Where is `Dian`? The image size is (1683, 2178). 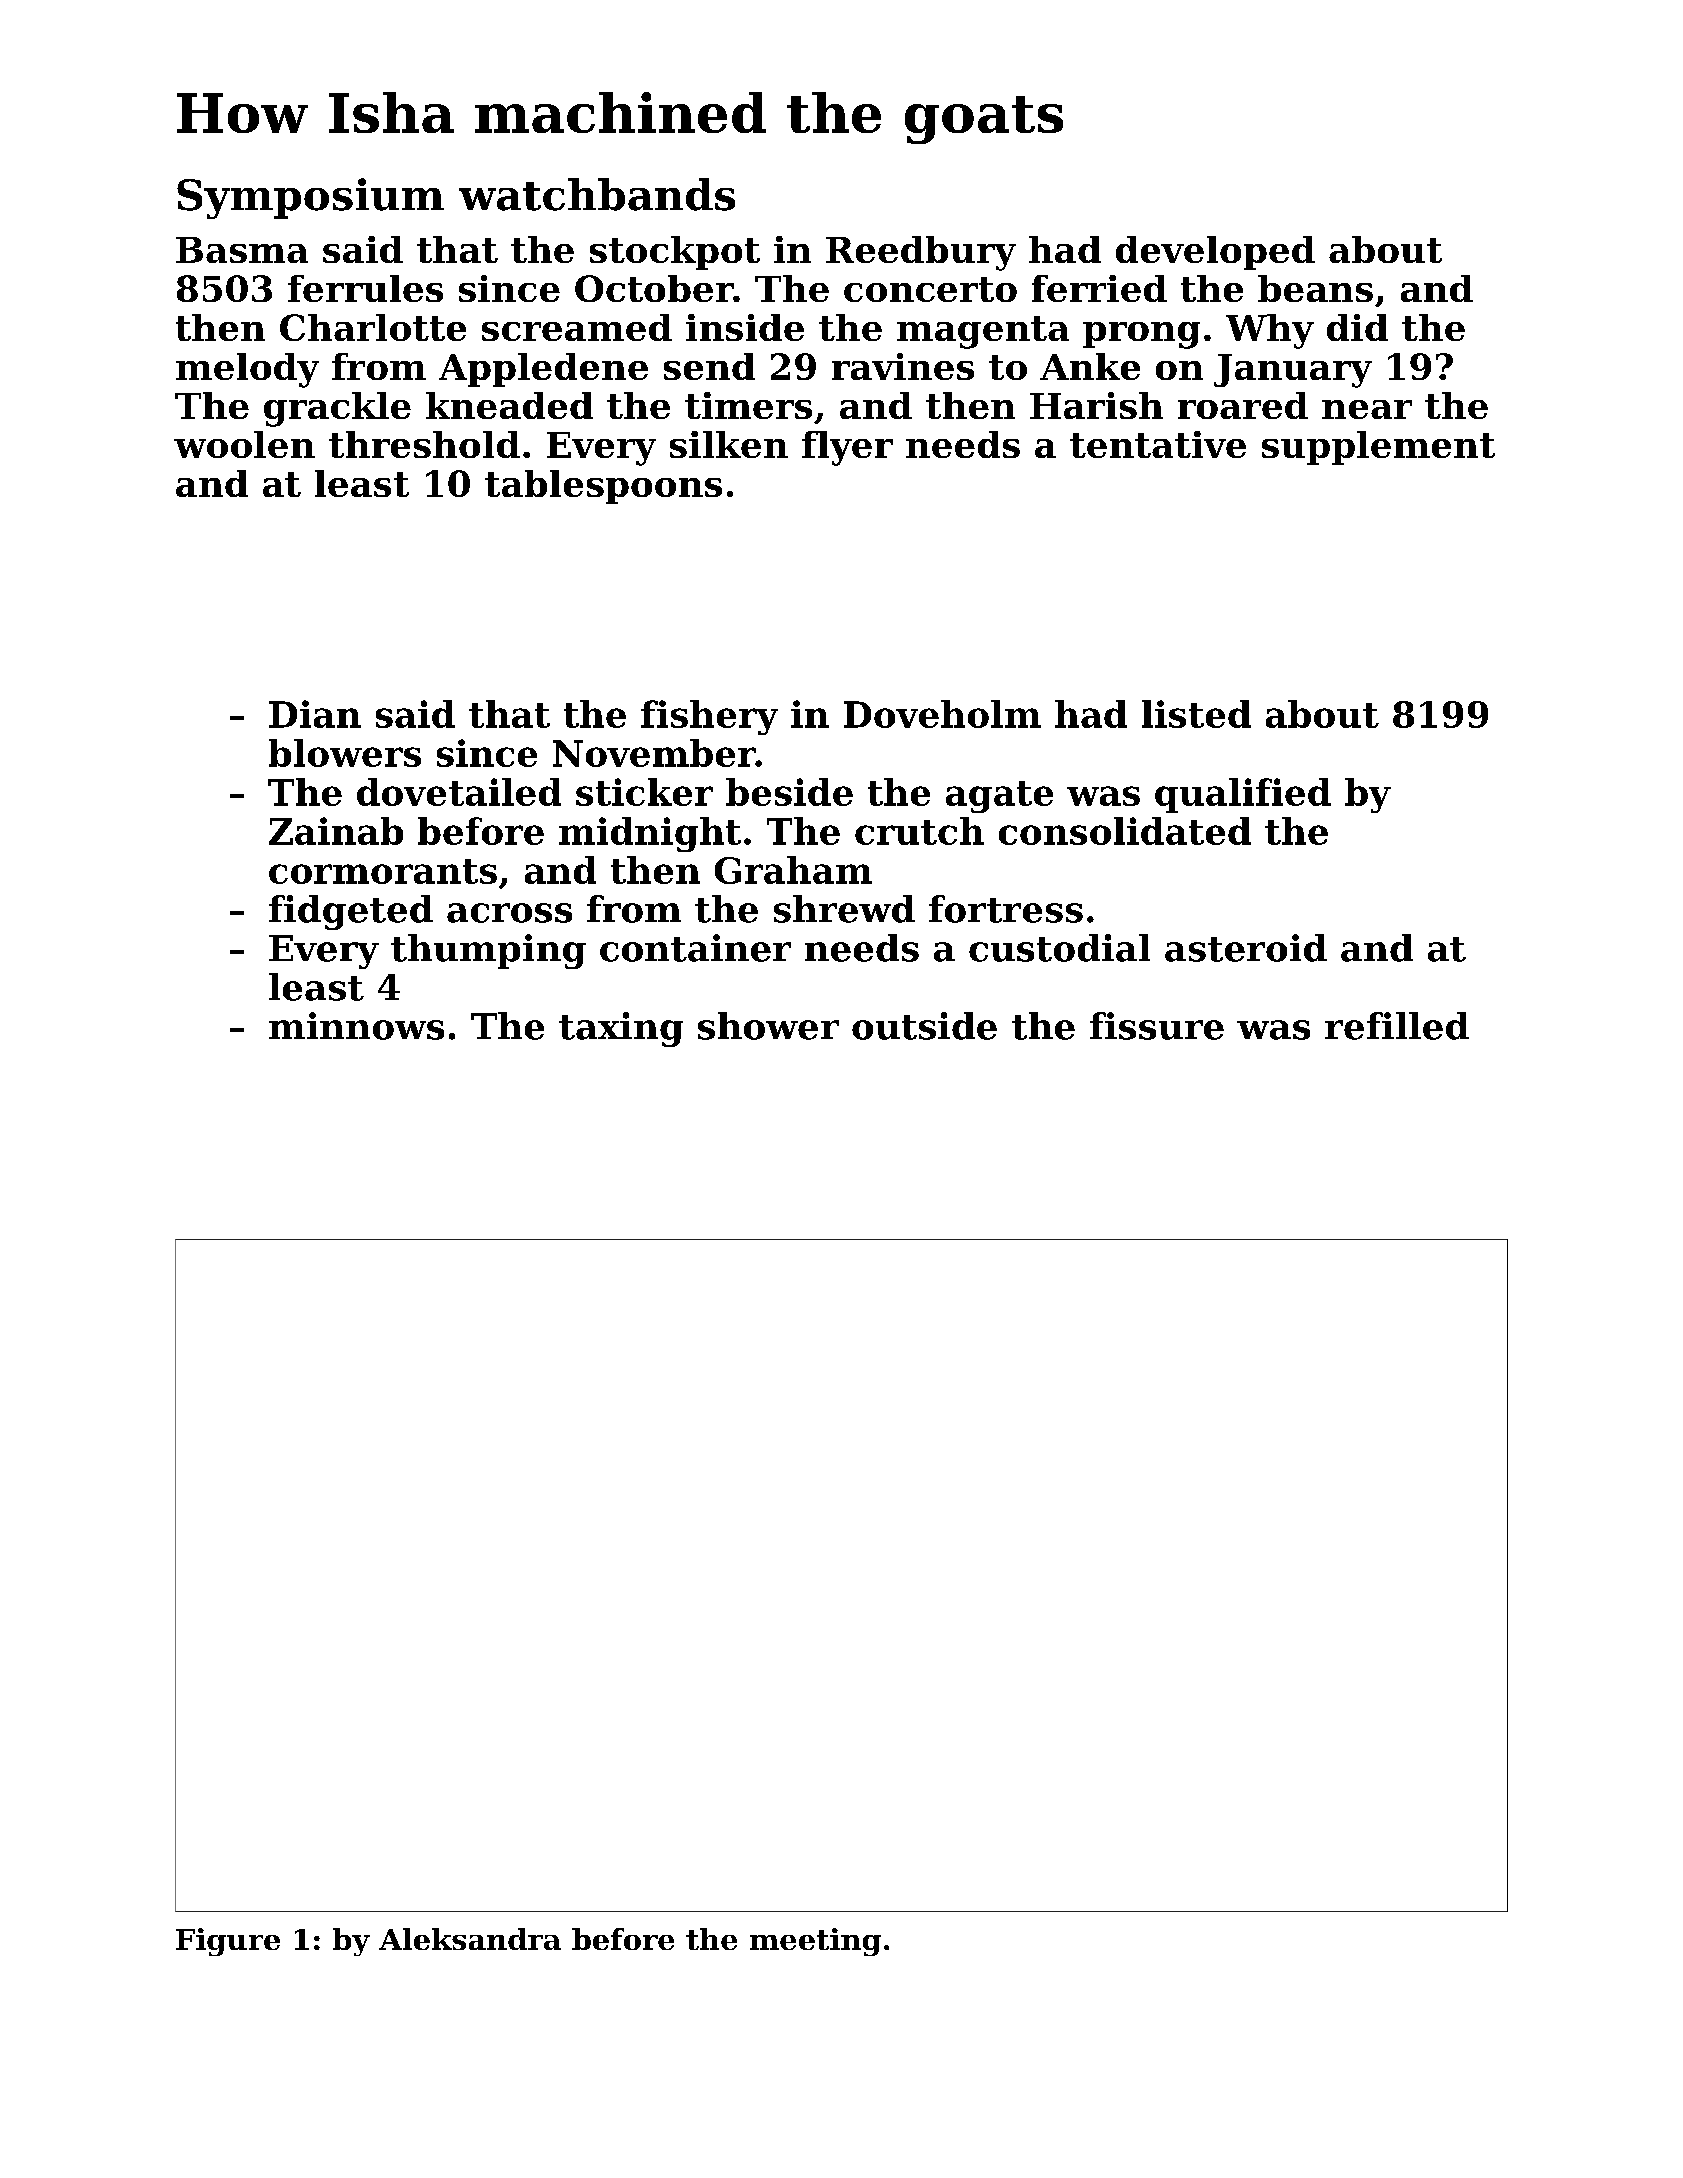 Dian is located at coordinates (315, 714).
